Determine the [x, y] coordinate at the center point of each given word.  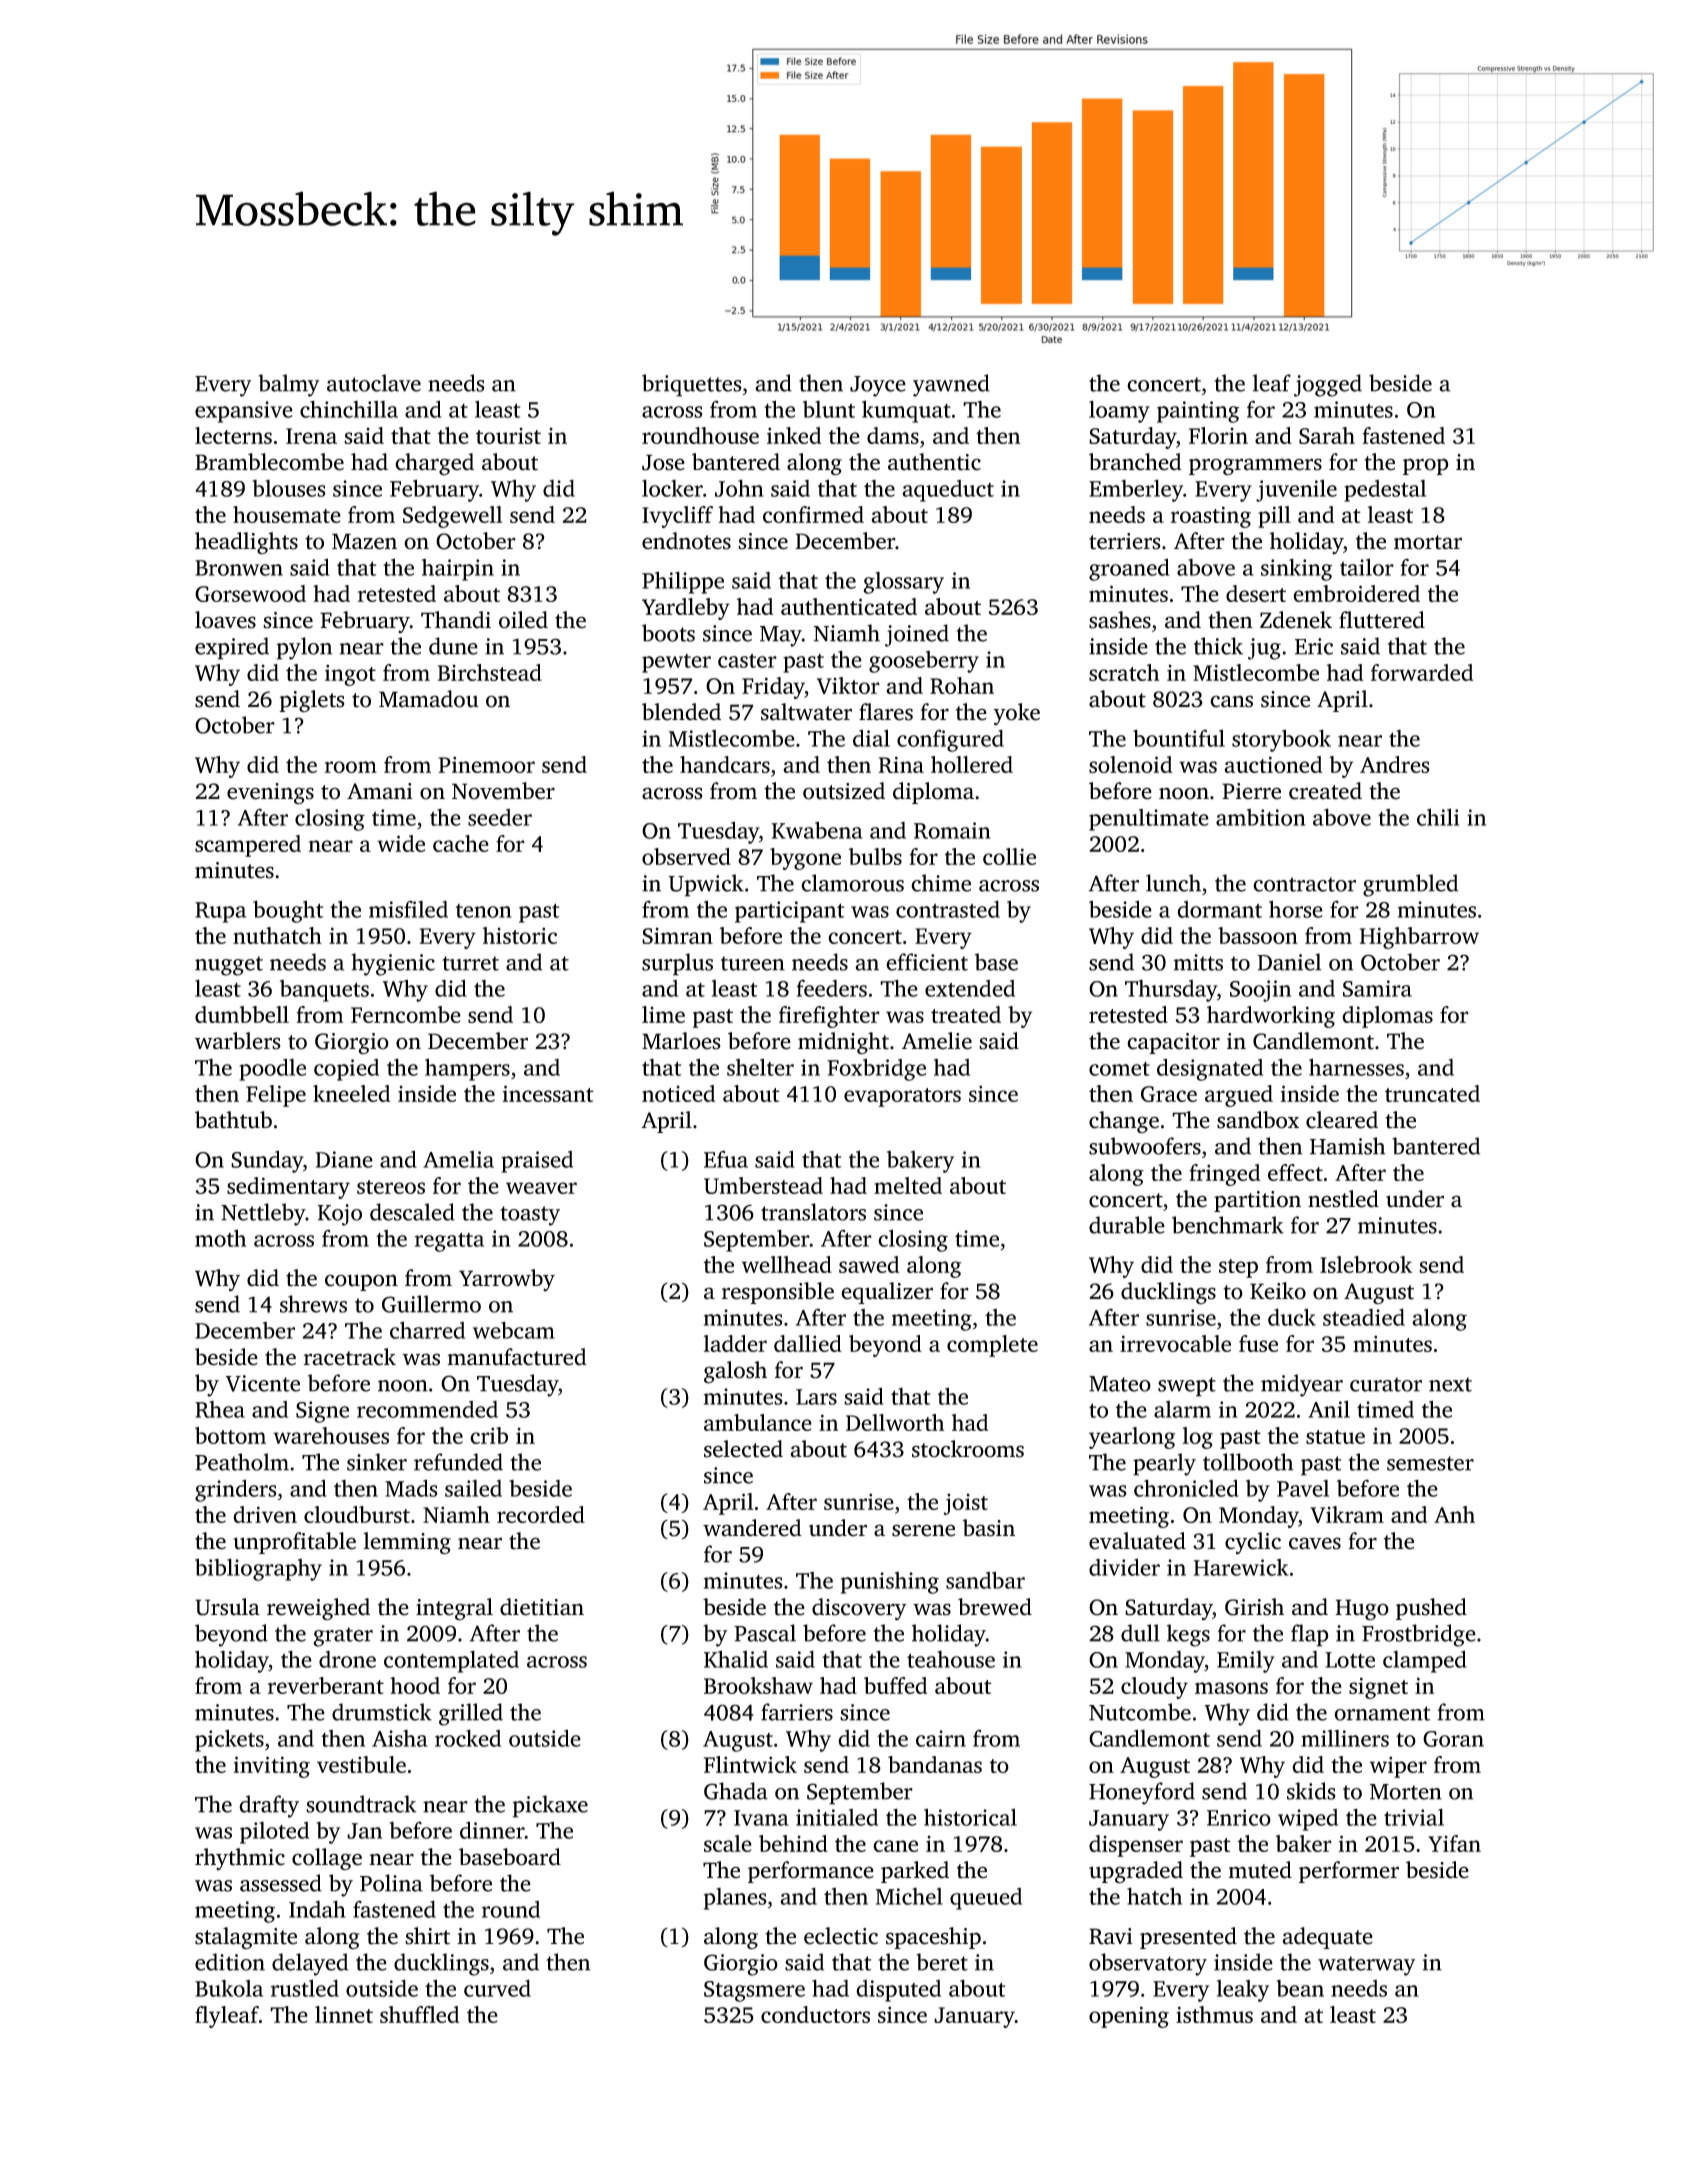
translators [813, 1212]
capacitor [1173, 1043]
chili [1438, 817]
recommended [427, 1409]
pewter [676, 663]
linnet [344, 2014]
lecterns [233, 435]
